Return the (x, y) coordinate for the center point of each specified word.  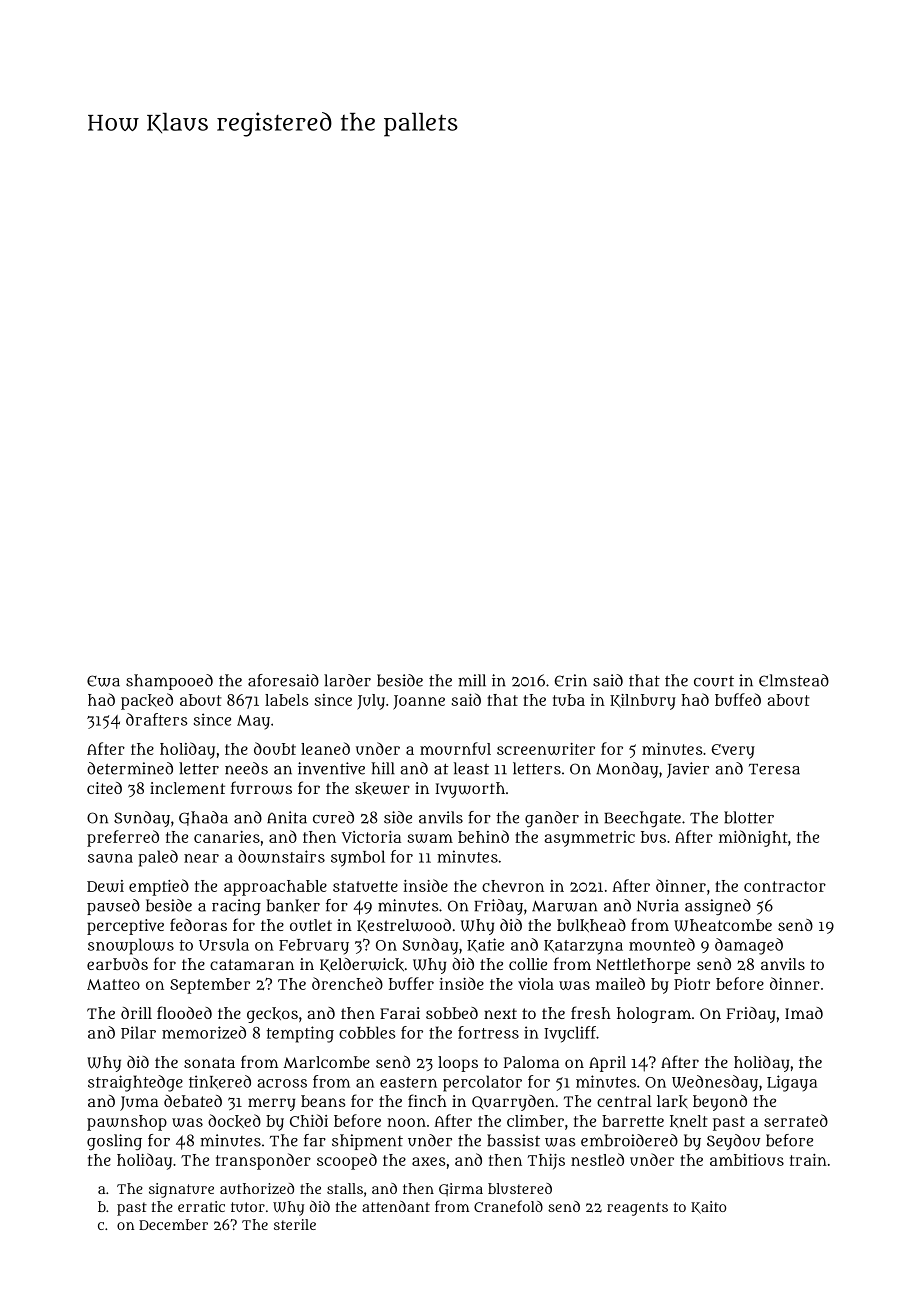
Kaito (708, 1207)
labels (287, 700)
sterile (295, 1224)
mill (472, 680)
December (173, 1224)
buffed (738, 699)
